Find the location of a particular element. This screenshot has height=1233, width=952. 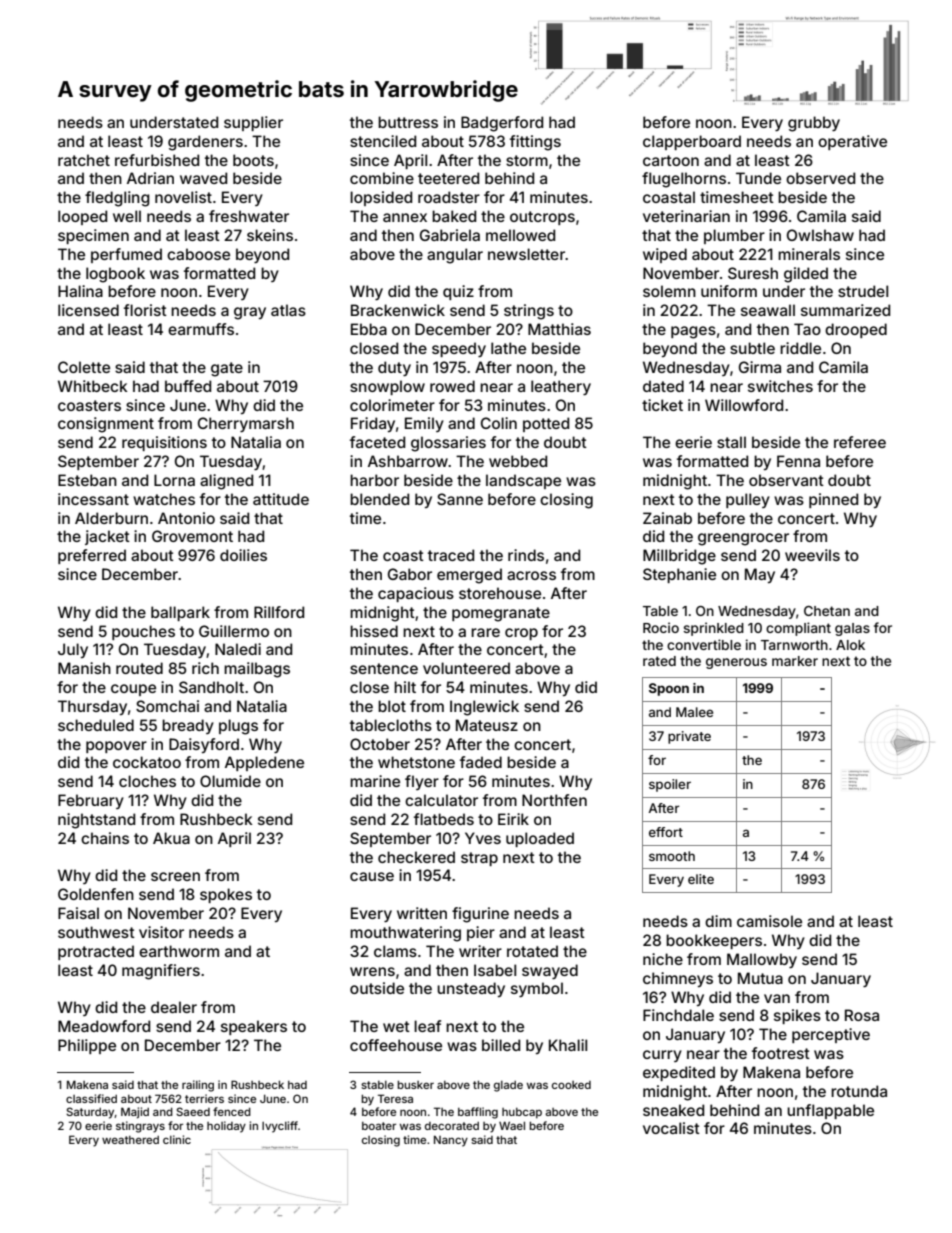

Philippe is located at coordinates (87, 1046).
